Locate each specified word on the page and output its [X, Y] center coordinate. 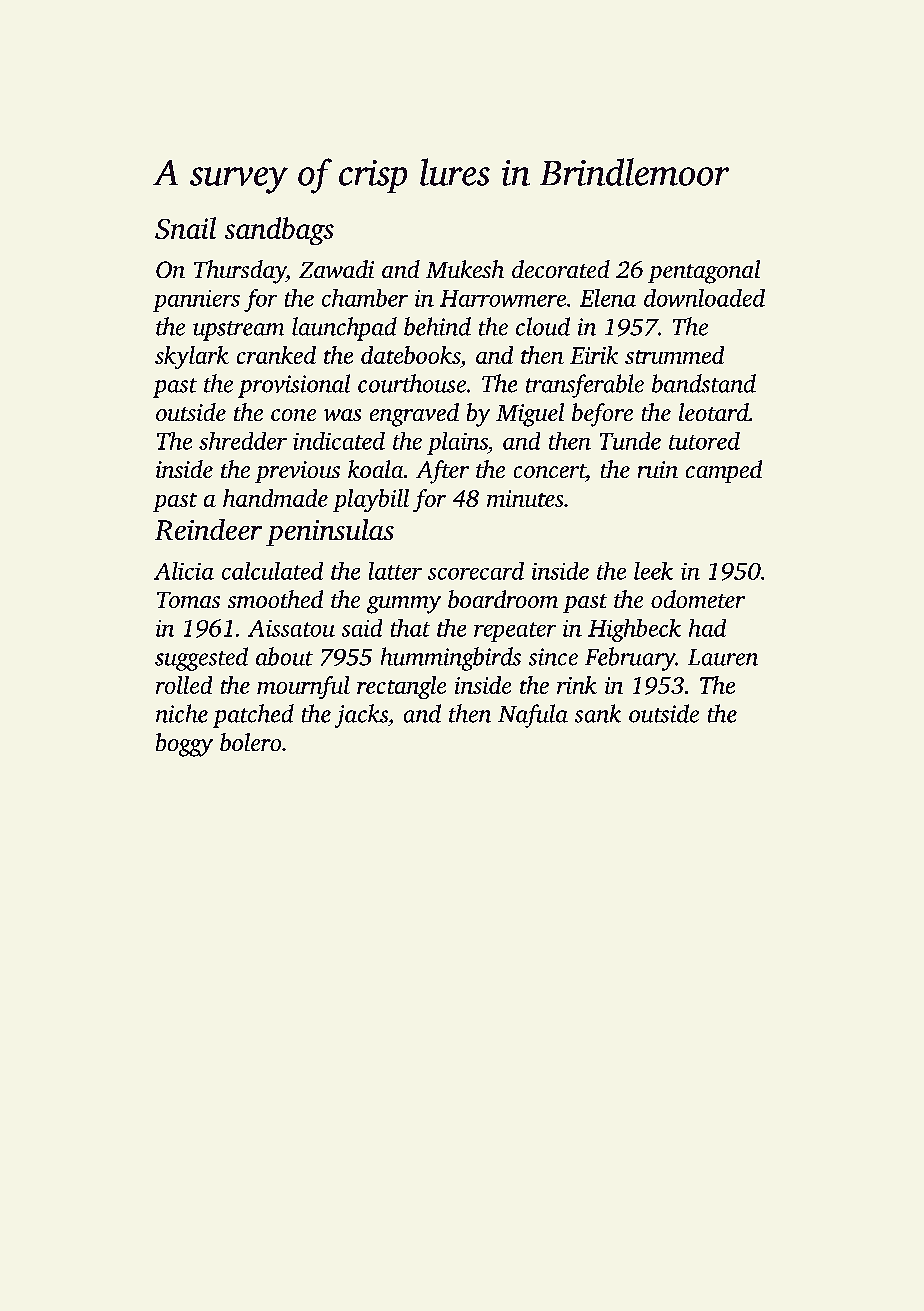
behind [437, 326]
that [410, 628]
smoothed [275, 599]
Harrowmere [503, 298]
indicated [339, 441]
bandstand [704, 383]
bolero [250, 742]
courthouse [412, 383]
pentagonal [704, 272]
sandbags [279, 231]
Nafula [533, 716]
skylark [192, 357]
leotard [714, 412]
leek [653, 571]
